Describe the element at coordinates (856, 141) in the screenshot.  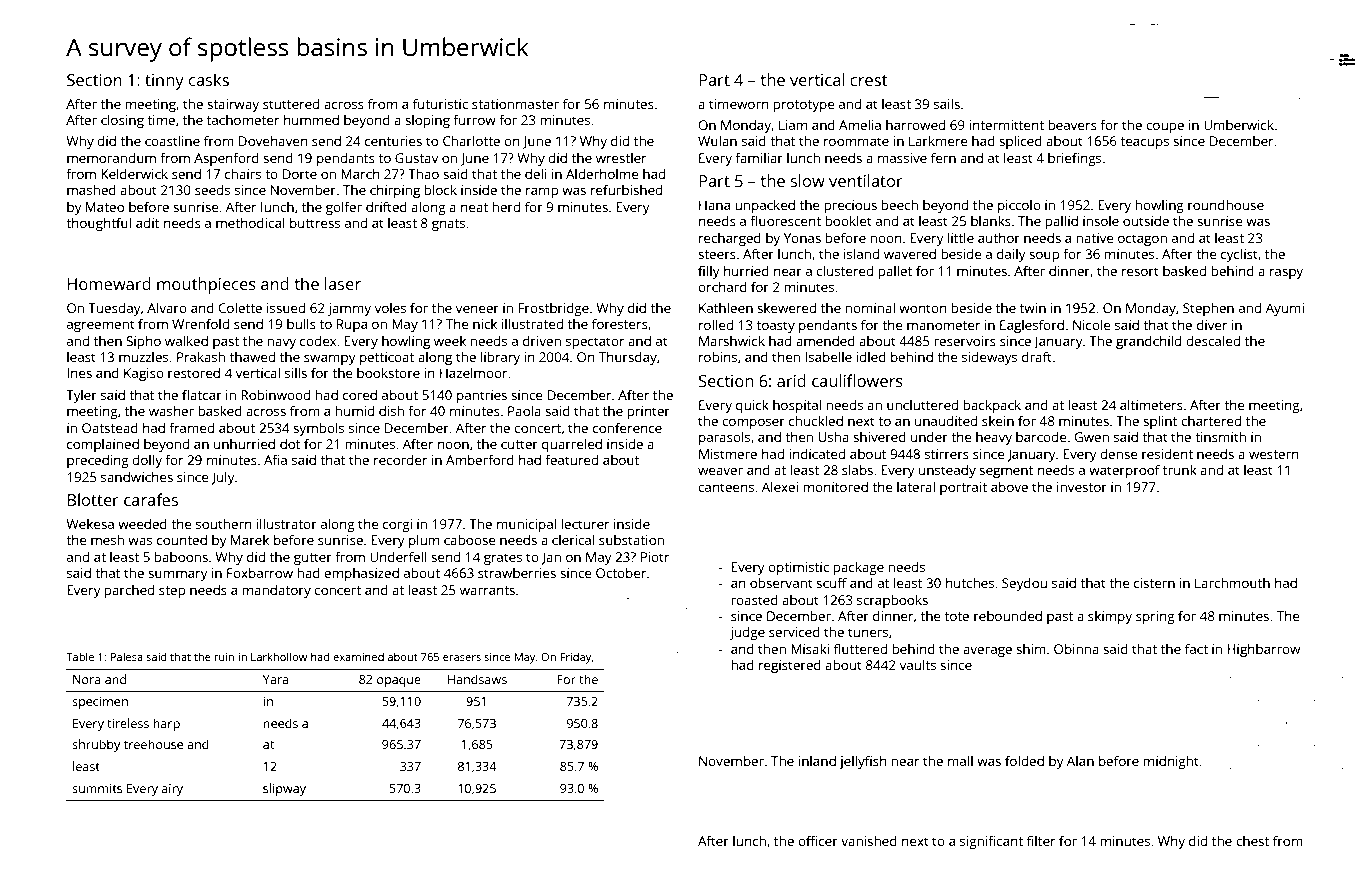
I see `roommate` at that location.
